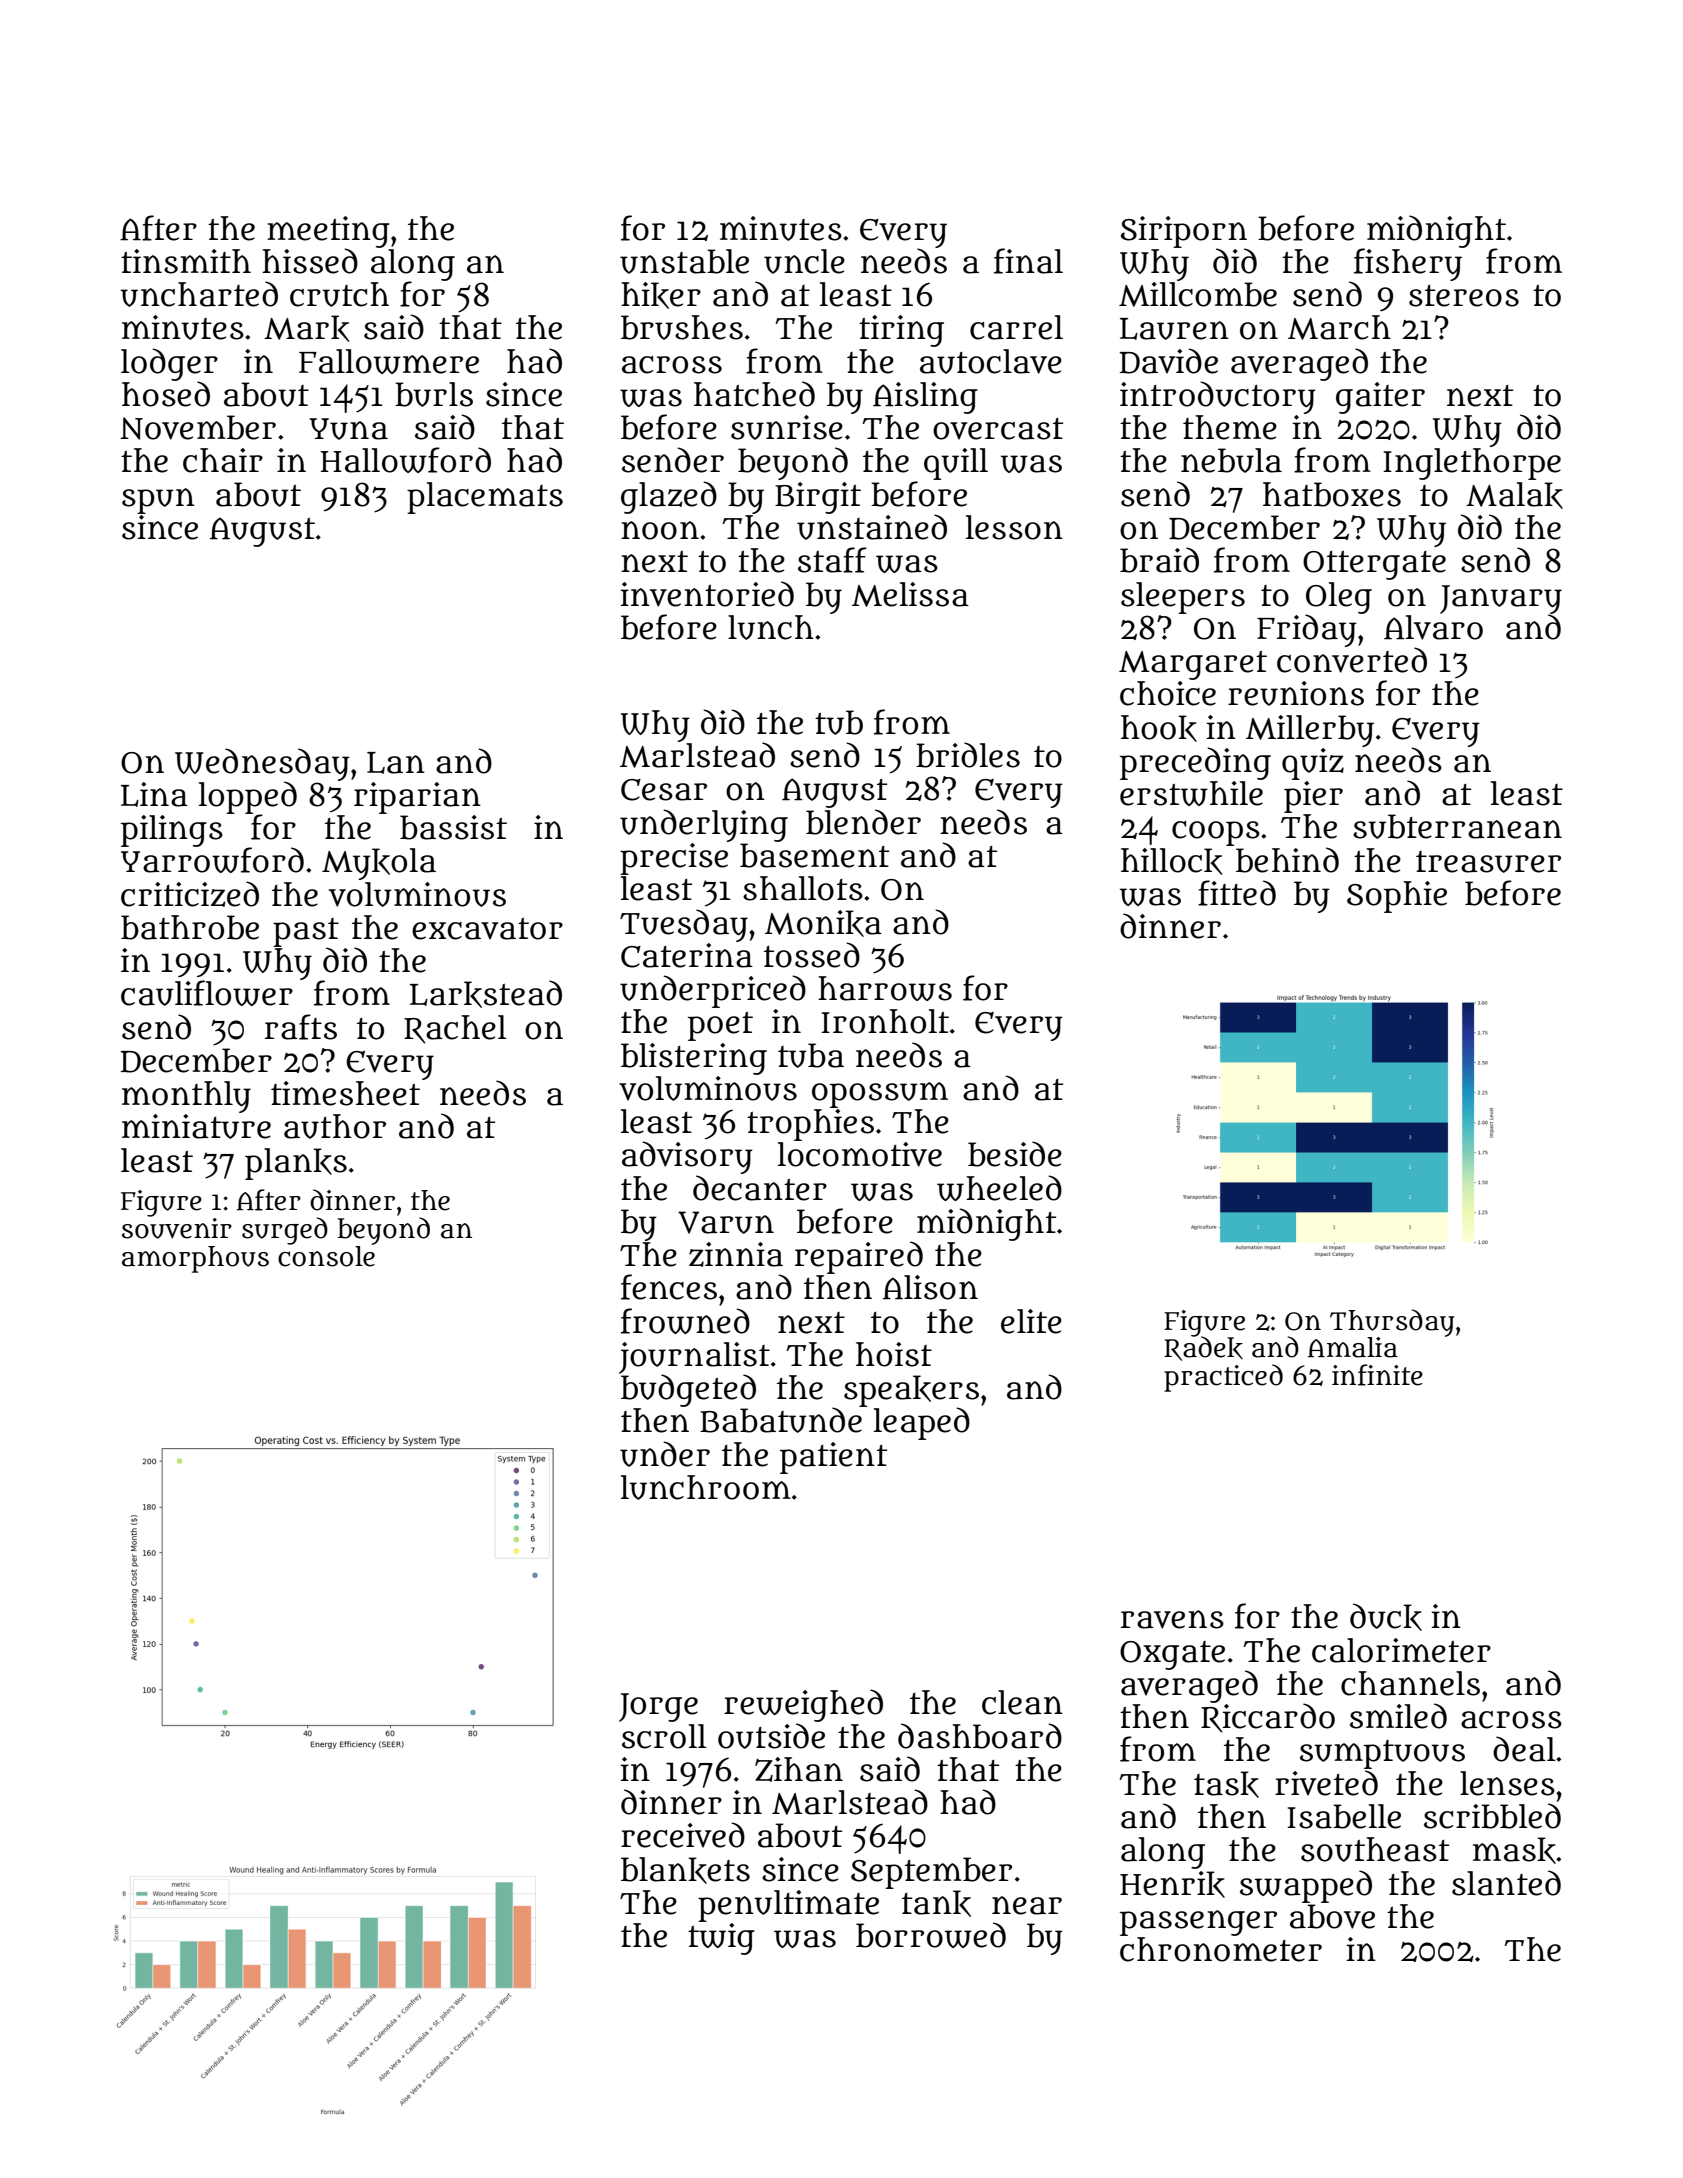 This page has width=1683, height=2178. Describe the element at coordinates (685, 1870) in the page. I see `blankets` at that location.
